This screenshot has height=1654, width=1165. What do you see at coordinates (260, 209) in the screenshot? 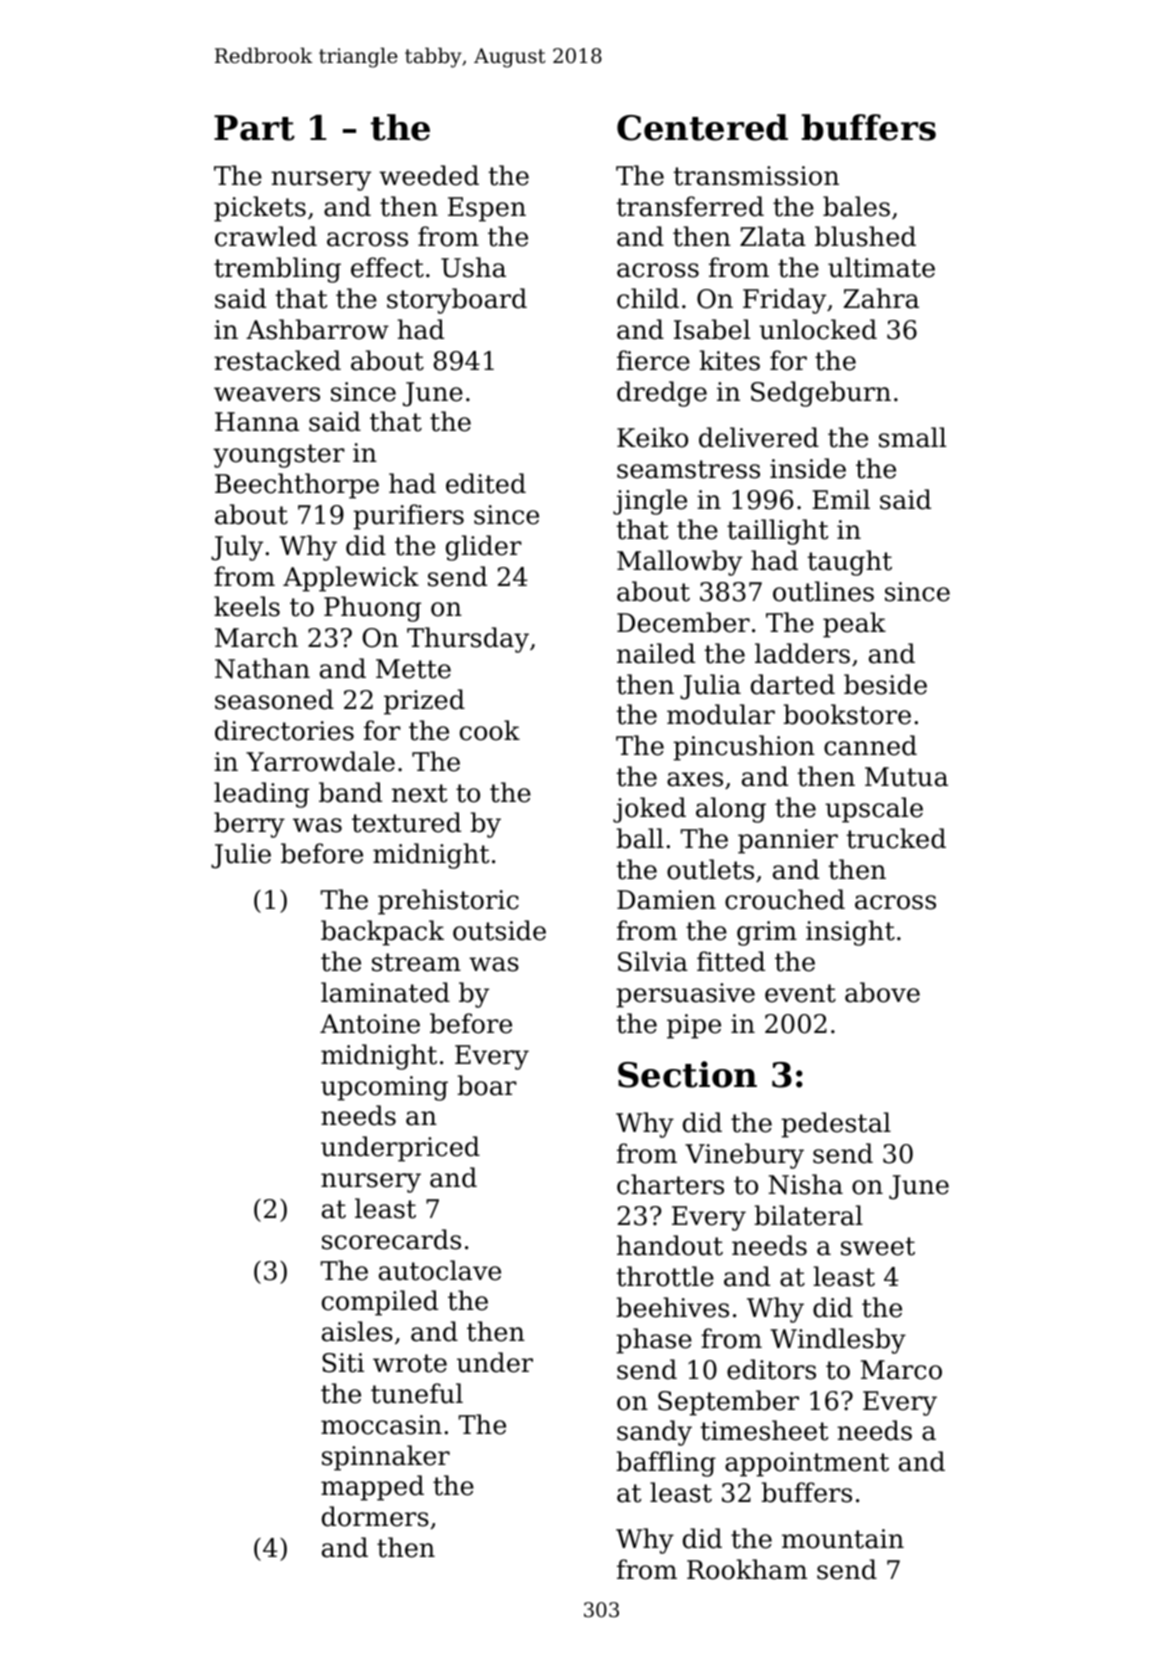
I see `pickets` at bounding box center [260, 209].
